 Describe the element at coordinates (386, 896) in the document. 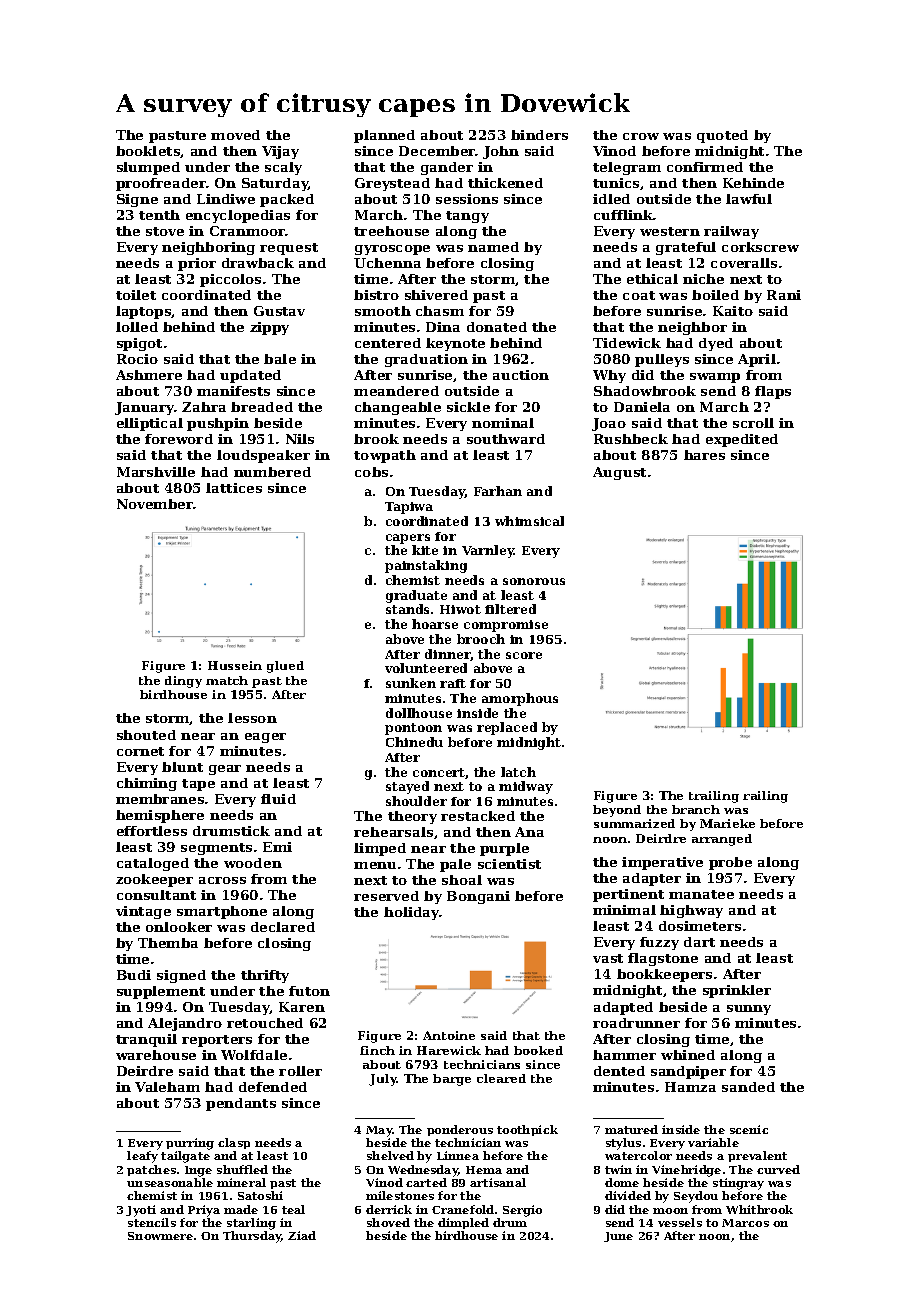

I see `reserved` at that location.
